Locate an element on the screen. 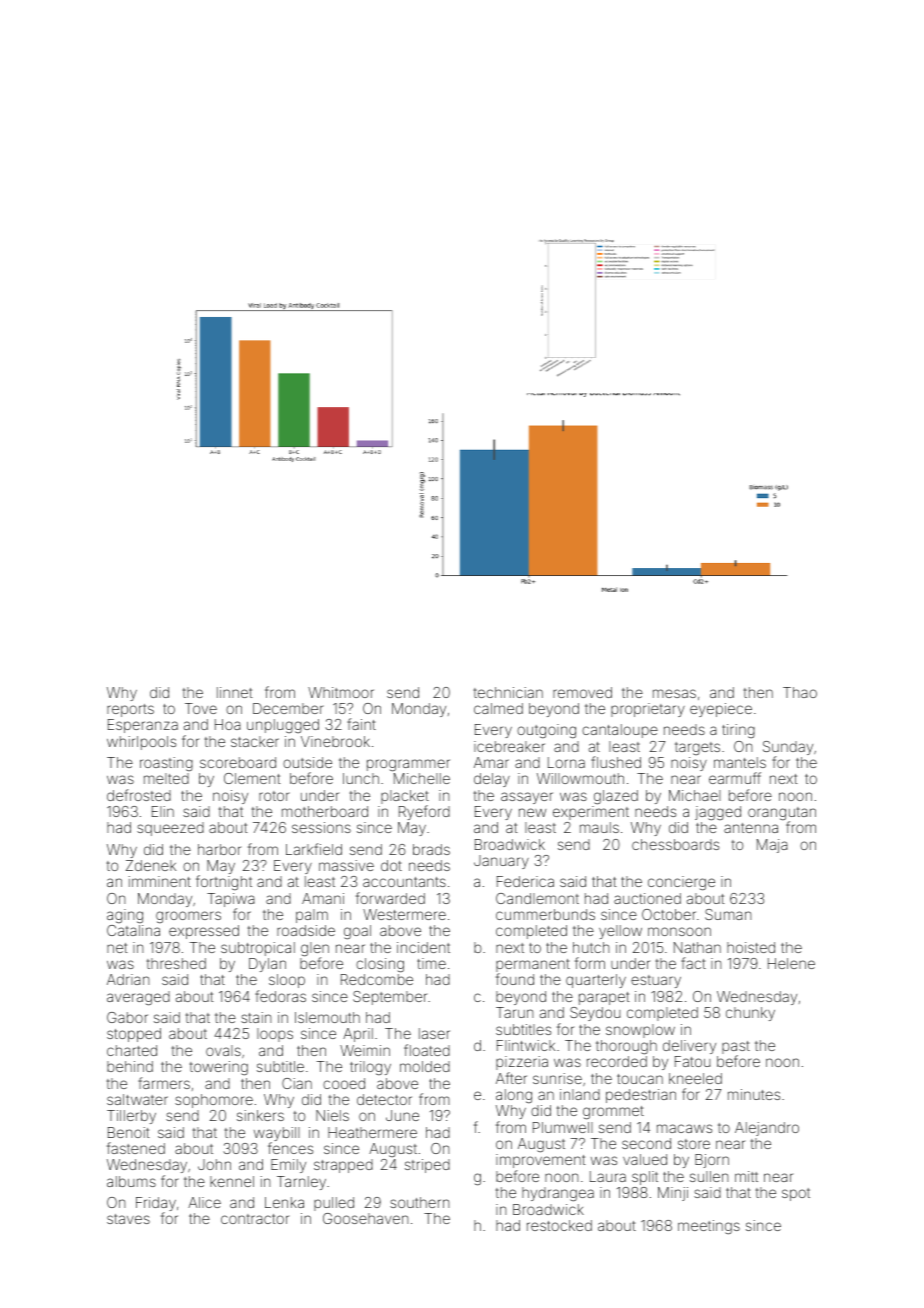 Image resolution: width=924 pixels, height=1308 pixels. removed is located at coordinates (582, 692).
